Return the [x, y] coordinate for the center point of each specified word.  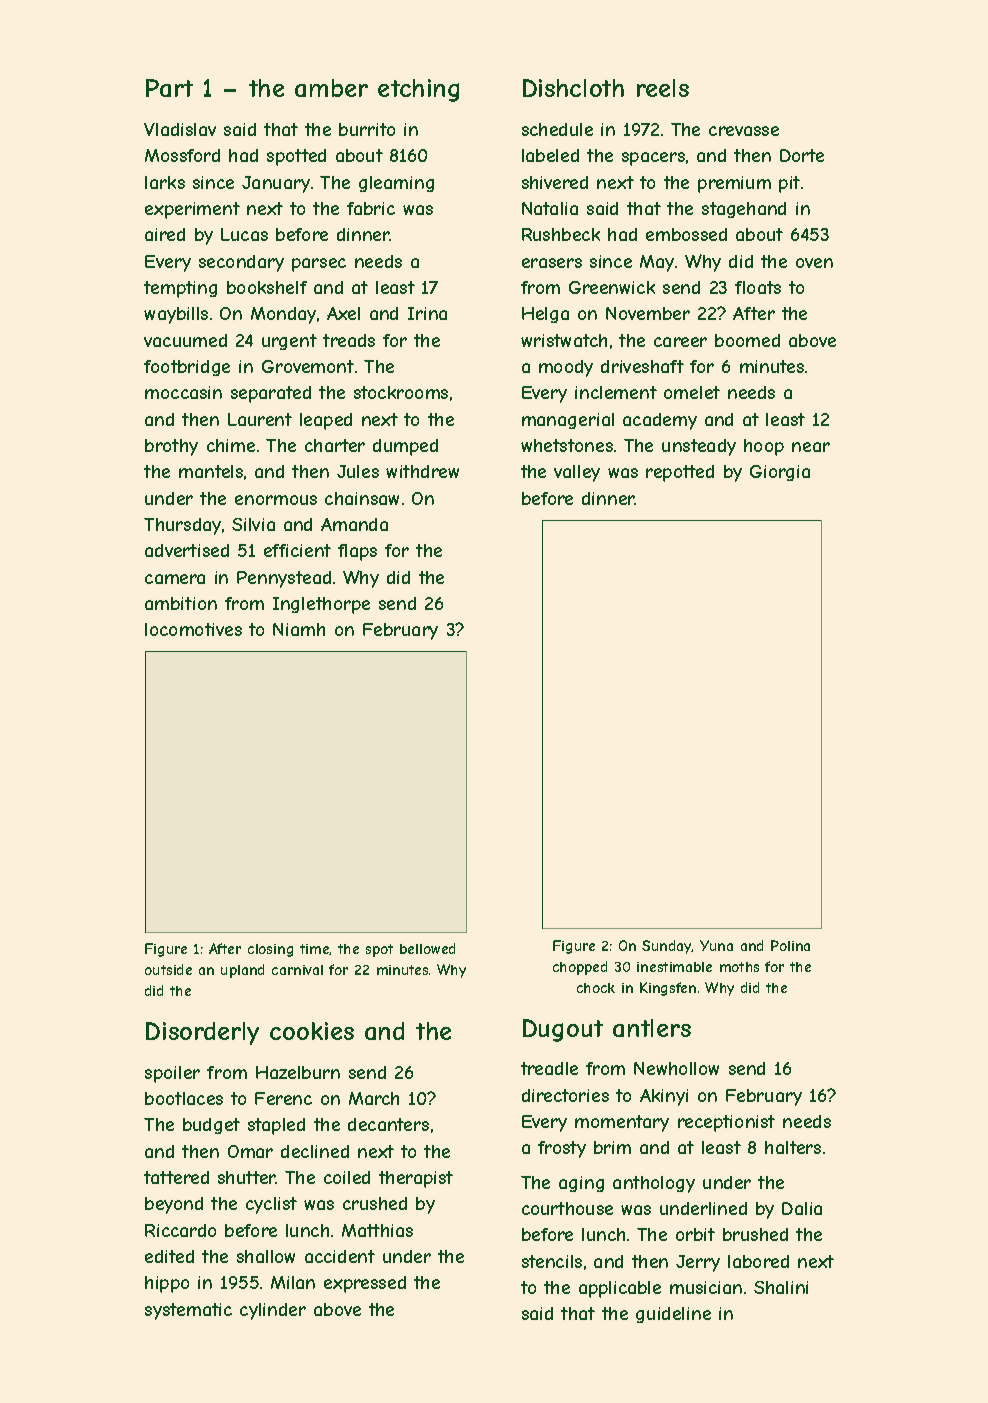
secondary [241, 263]
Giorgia [780, 473]
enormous [276, 500]
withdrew [422, 471]
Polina [790, 945]
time [315, 949]
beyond [174, 1205]
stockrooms [401, 392]
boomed [747, 340]
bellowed [427, 948]
